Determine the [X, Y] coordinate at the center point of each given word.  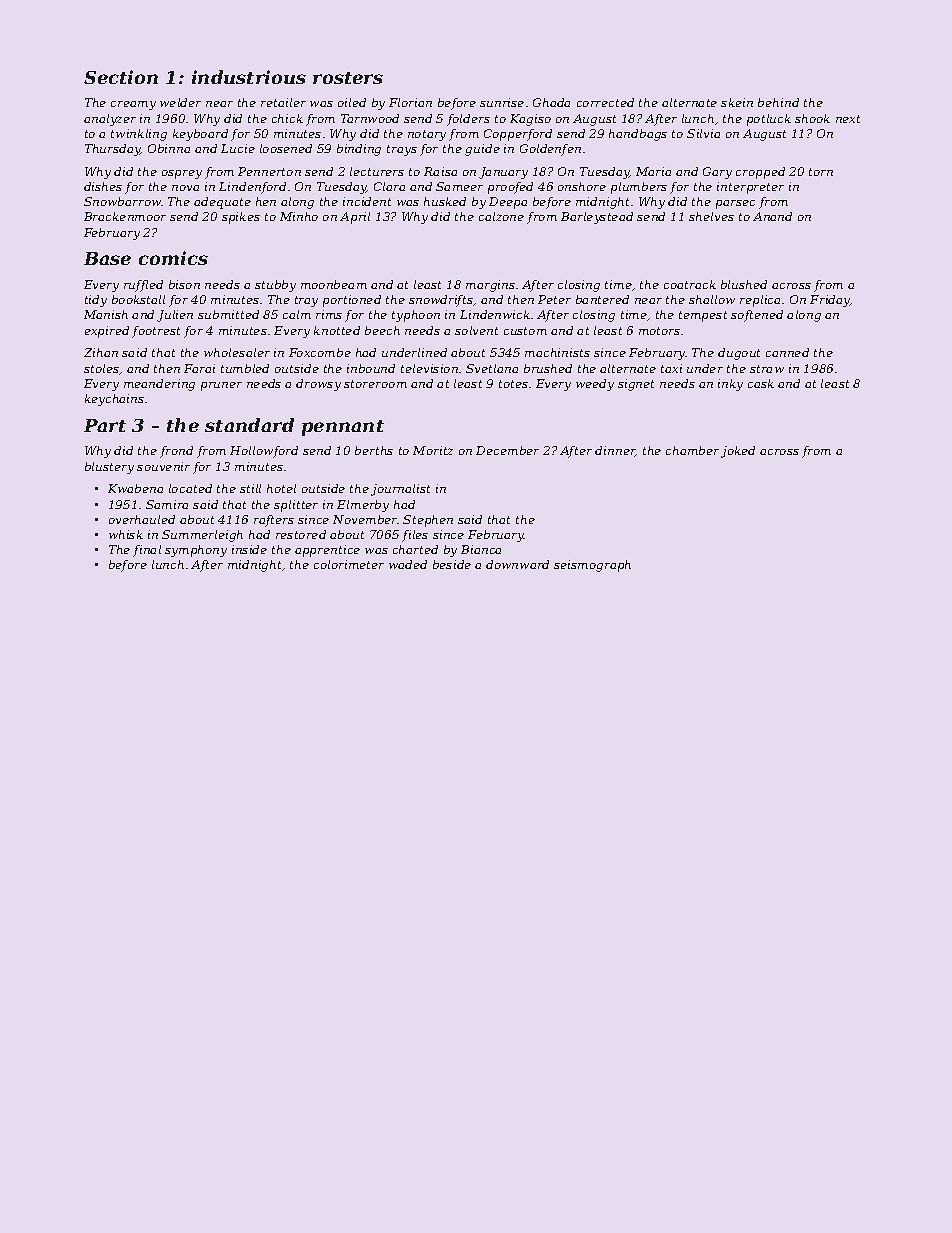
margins [490, 286]
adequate [222, 203]
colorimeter [349, 564]
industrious [249, 77]
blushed [744, 284]
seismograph [592, 566]
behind [778, 102]
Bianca [481, 549]
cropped [760, 173]
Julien [175, 316]
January [503, 173]
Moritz [433, 450]
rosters [348, 78]
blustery [109, 468]
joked [738, 452]
